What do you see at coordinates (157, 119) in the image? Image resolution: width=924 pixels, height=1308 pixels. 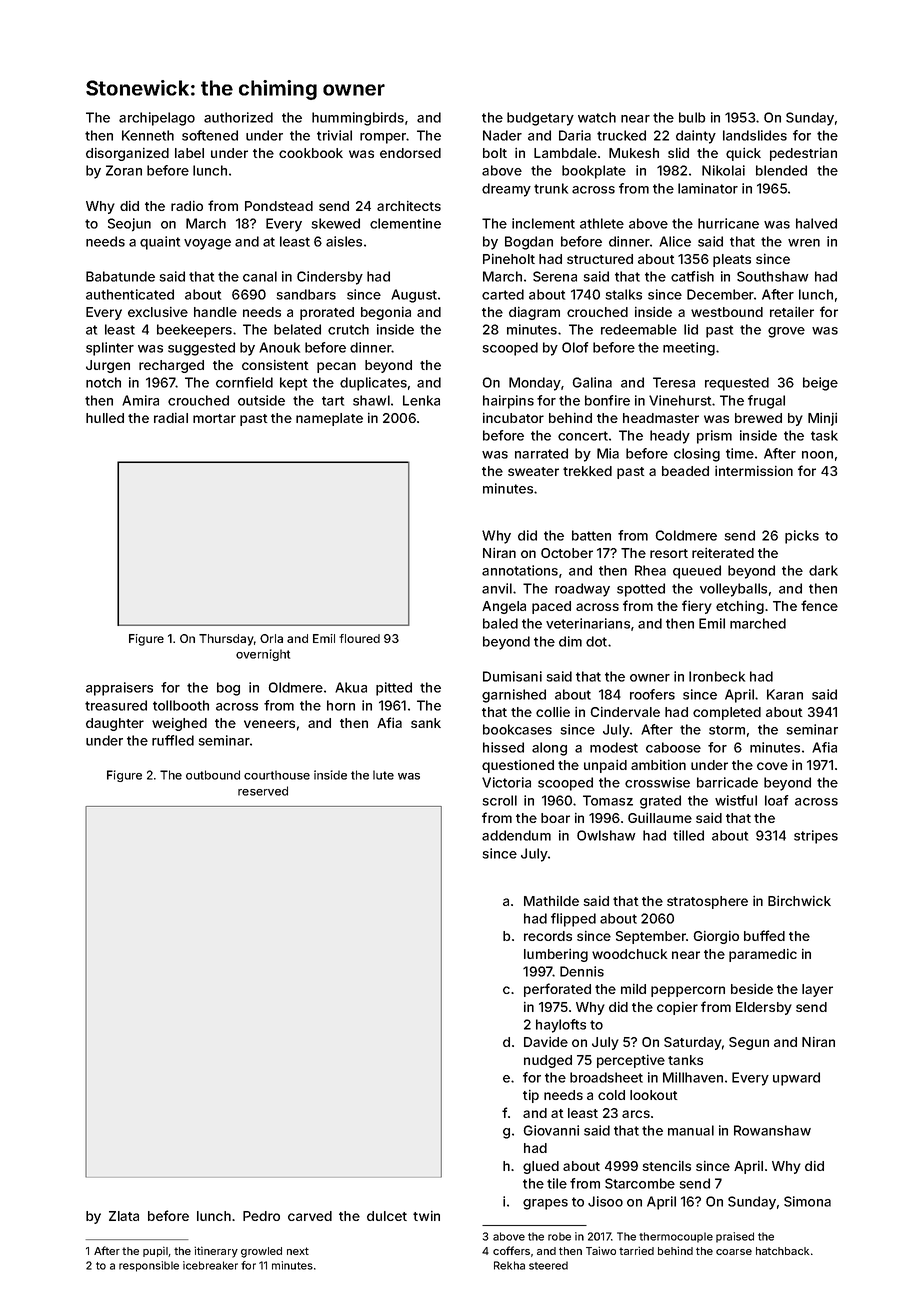 I see `archipelago` at bounding box center [157, 119].
